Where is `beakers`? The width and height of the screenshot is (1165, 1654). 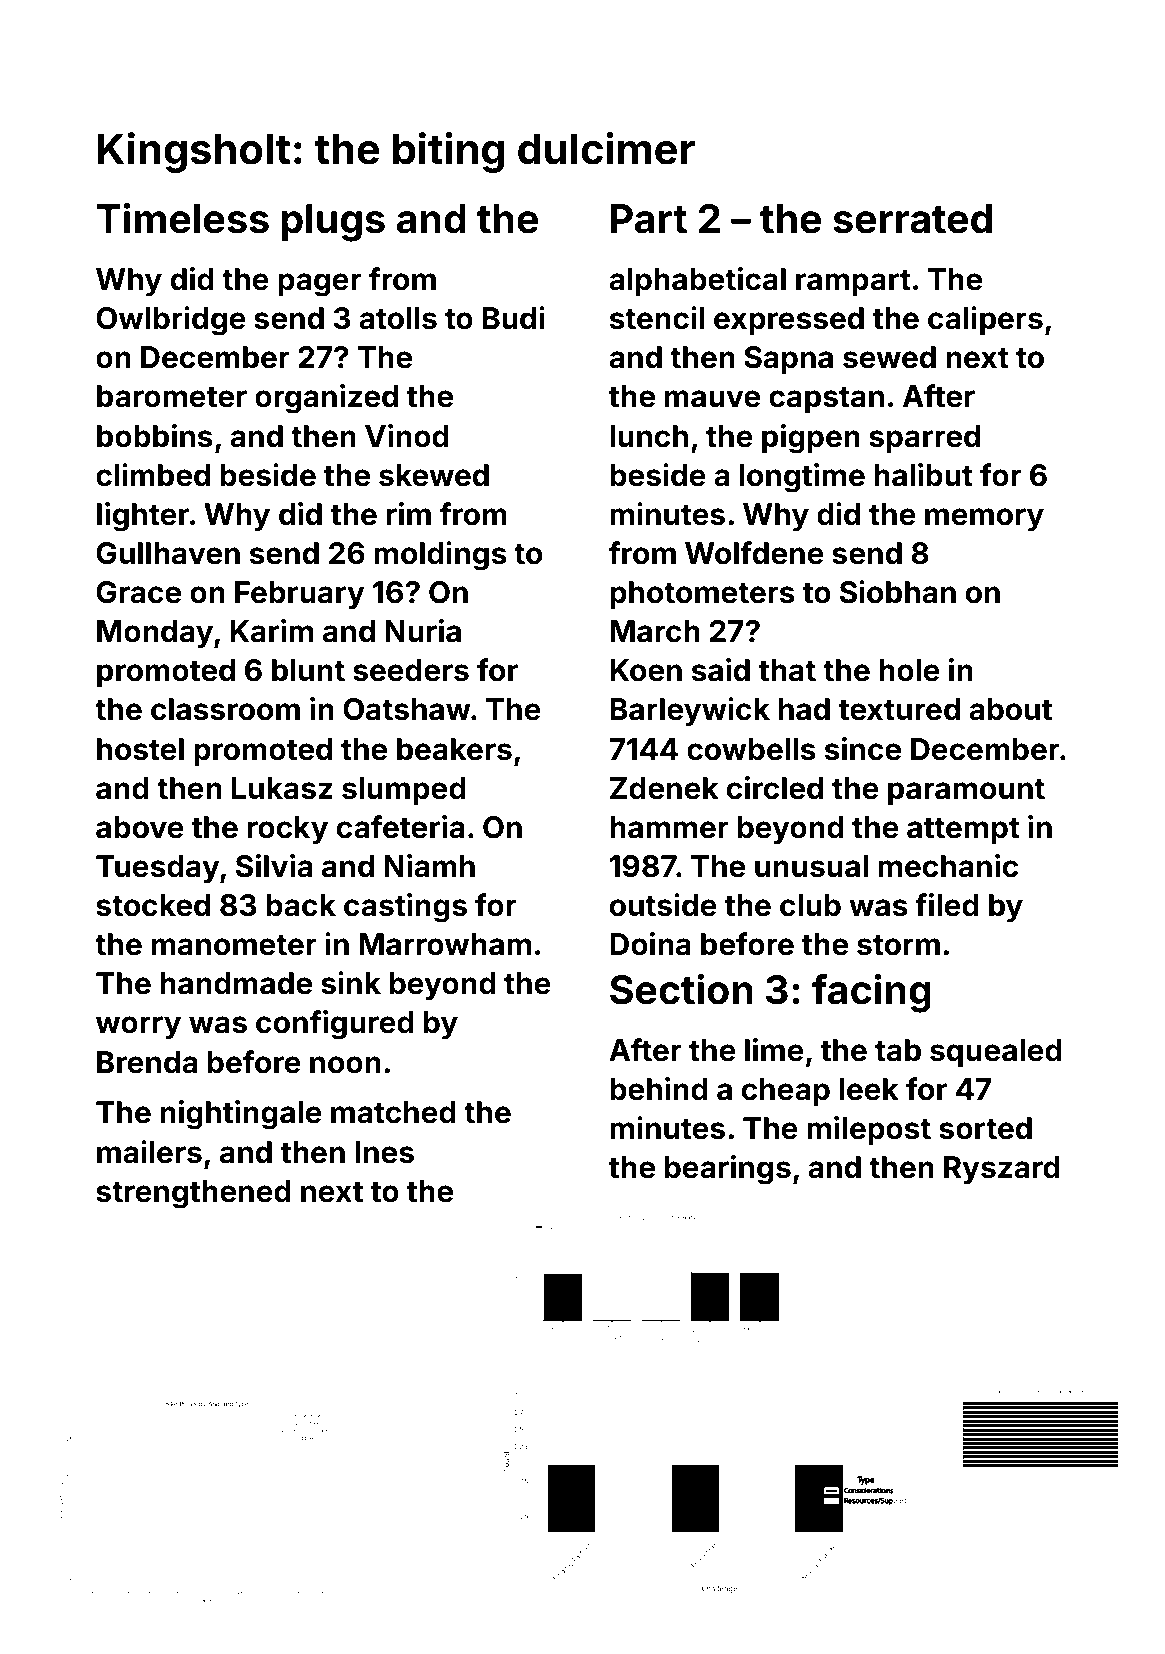
beakers is located at coordinates (454, 749).
